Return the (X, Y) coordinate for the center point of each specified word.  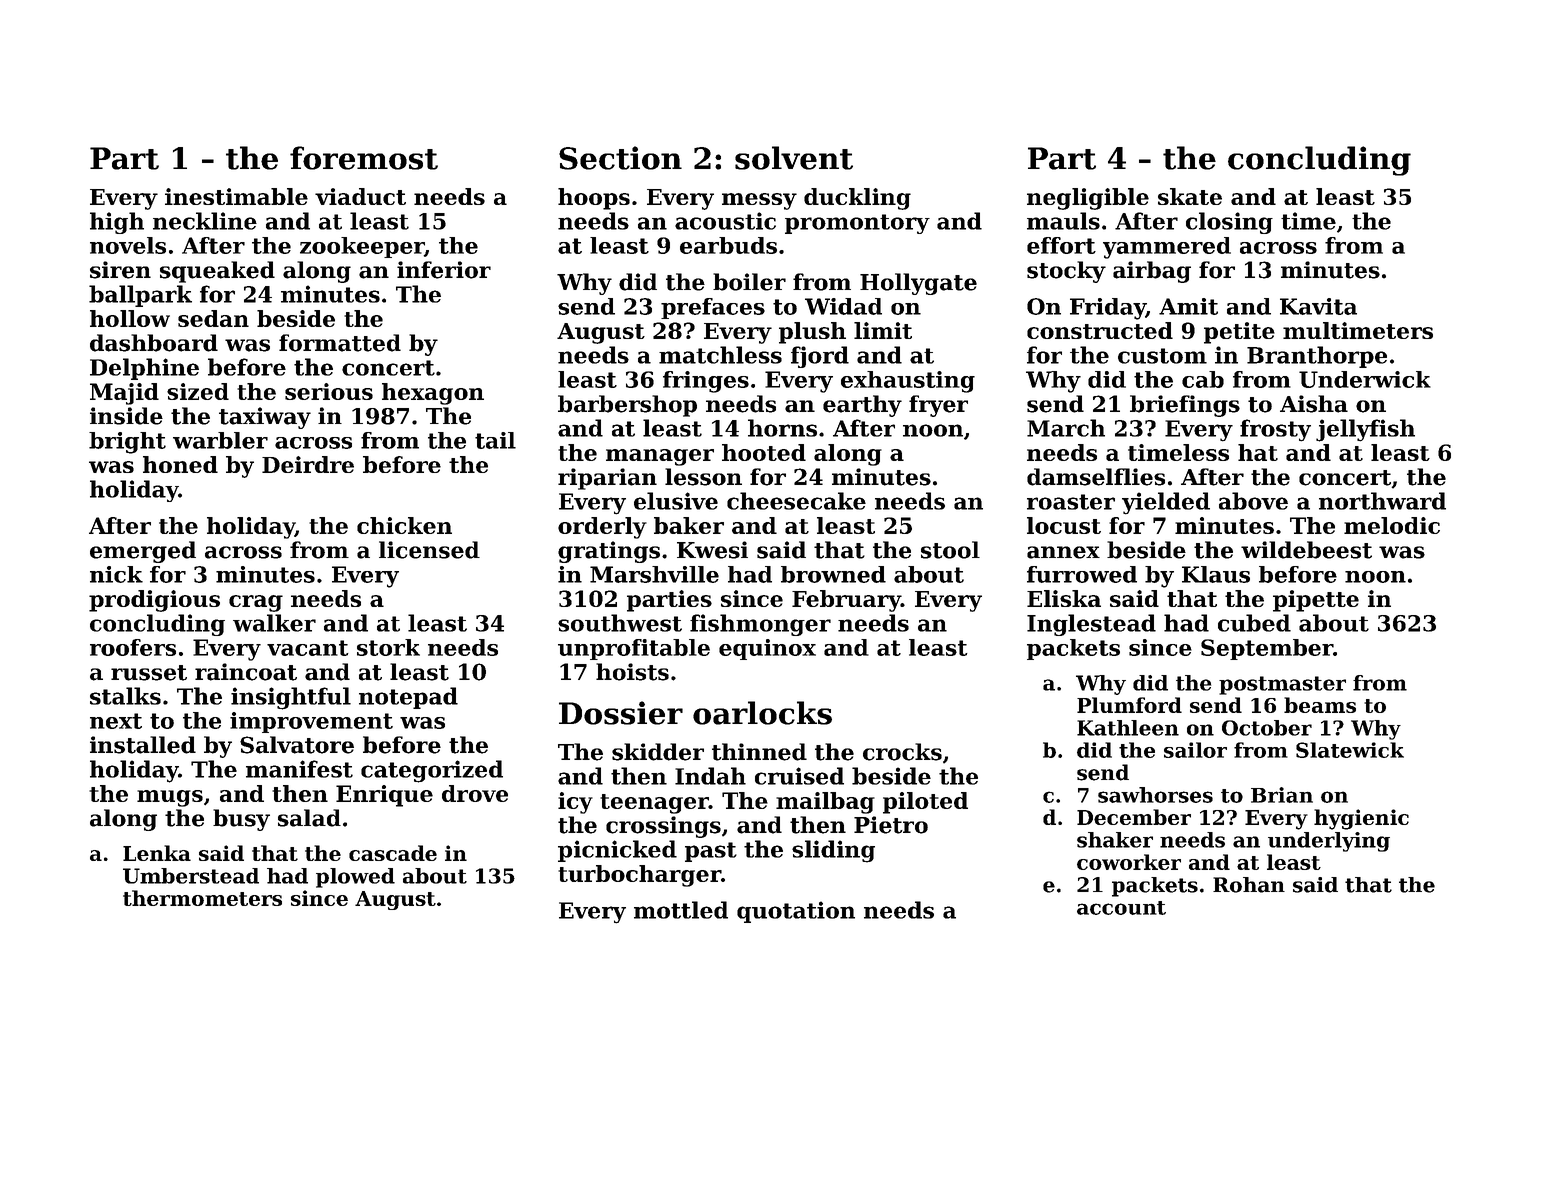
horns (782, 428)
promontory (857, 224)
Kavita (1318, 306)
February (846, 601)
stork (388, 647)
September (1267, 649)
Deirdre (308, 464)
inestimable (236, 196)
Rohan (1249, 885)
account (1121, 908)
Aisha (1314, 404)
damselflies (1096, 477)
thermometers (202, 898)
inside (126, 416)
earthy (862, 406)
